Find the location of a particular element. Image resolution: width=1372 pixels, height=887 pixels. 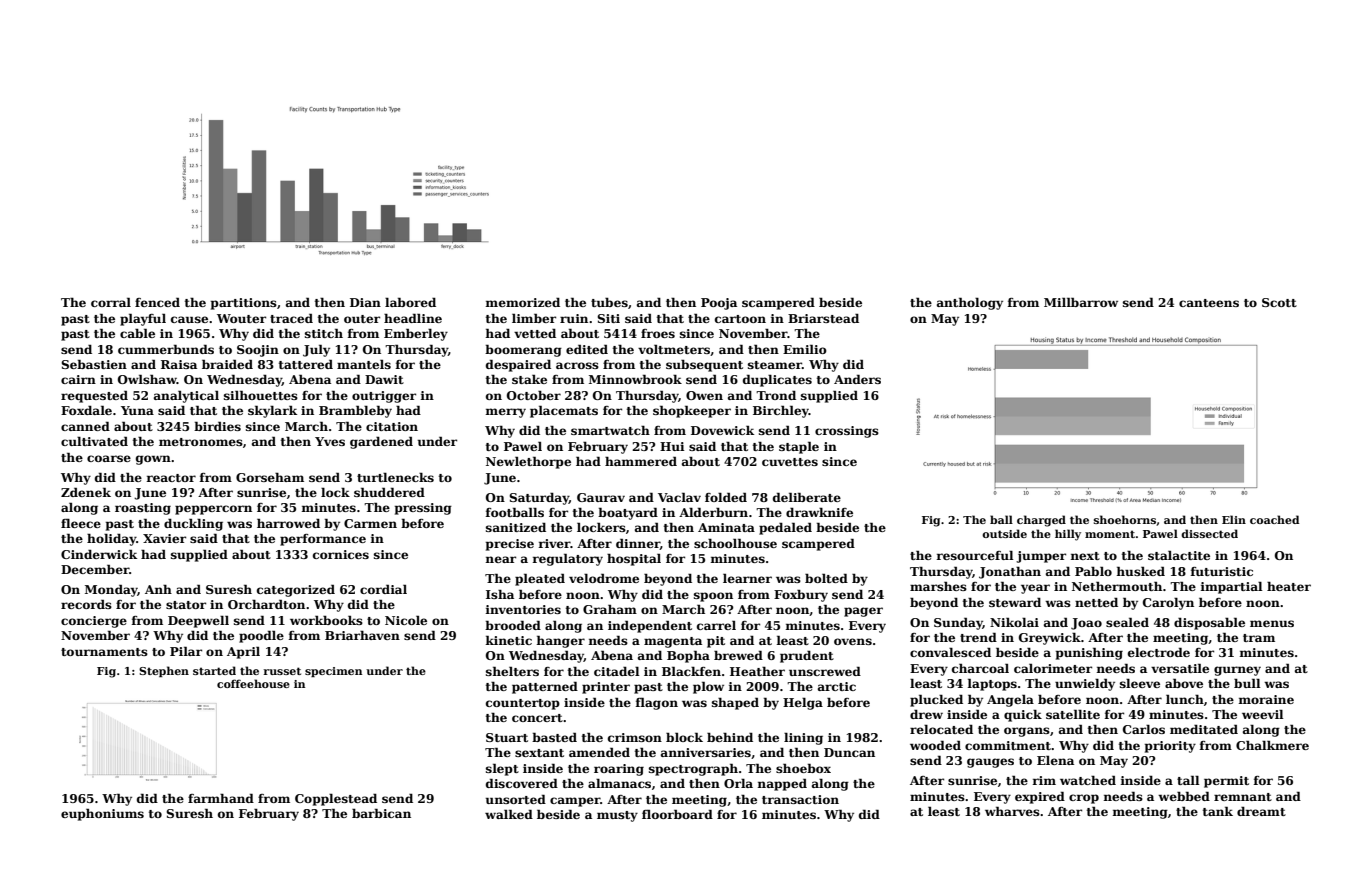

independent is located at coordinates (650, 626).
